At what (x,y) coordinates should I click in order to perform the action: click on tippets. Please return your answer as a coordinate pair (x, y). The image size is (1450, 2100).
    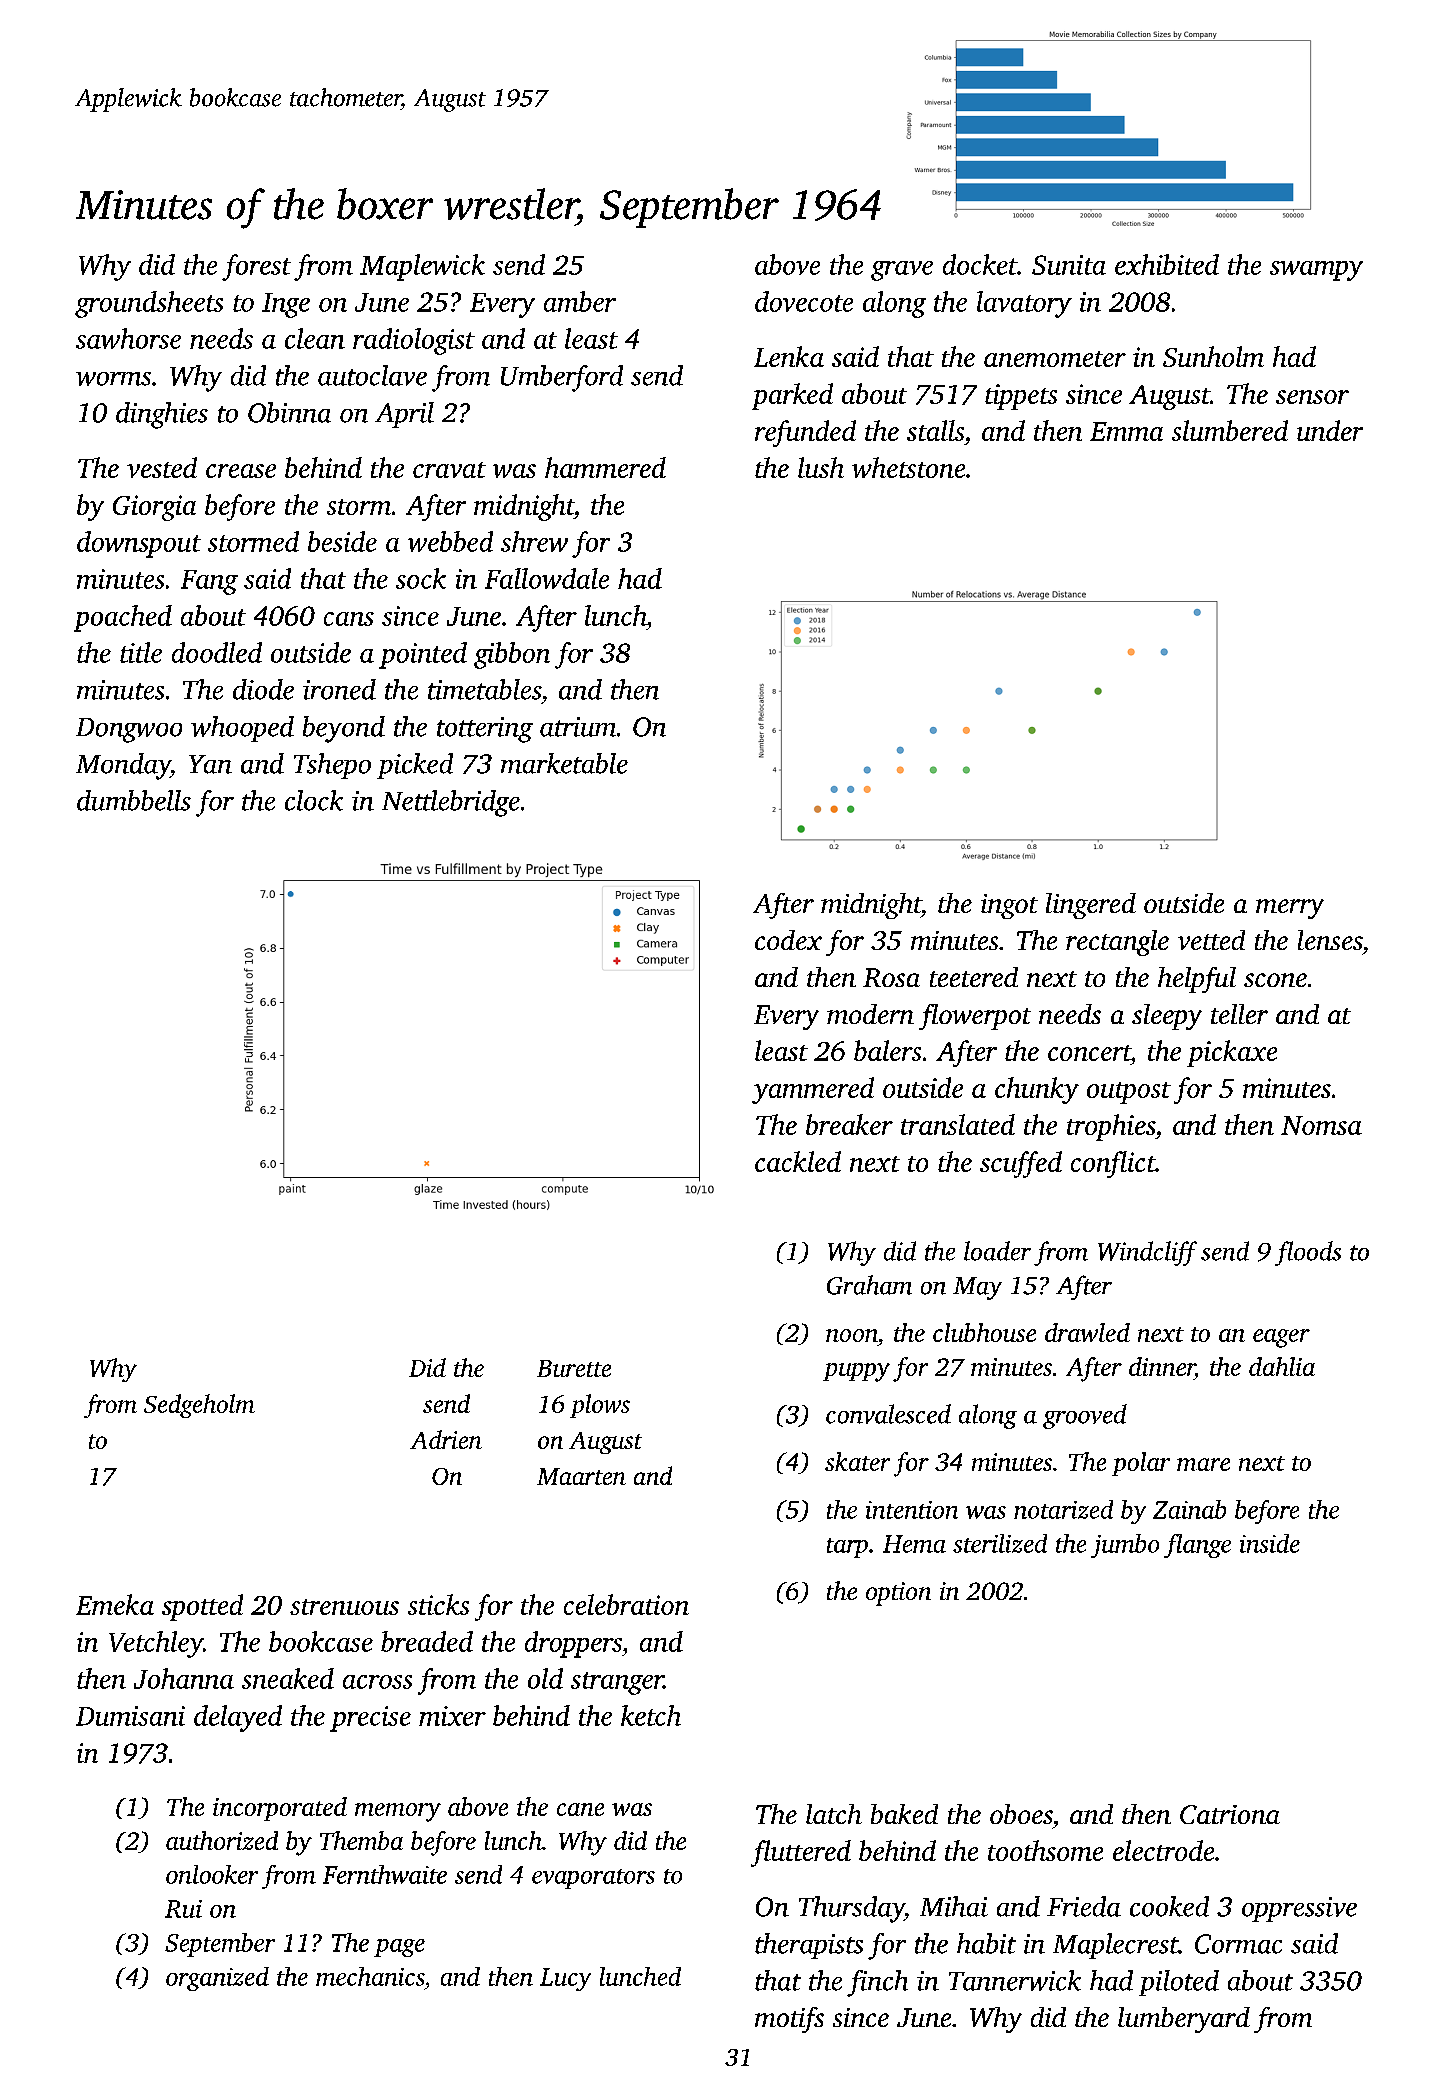
    Looking at the image, I should click on (1021, 397).
